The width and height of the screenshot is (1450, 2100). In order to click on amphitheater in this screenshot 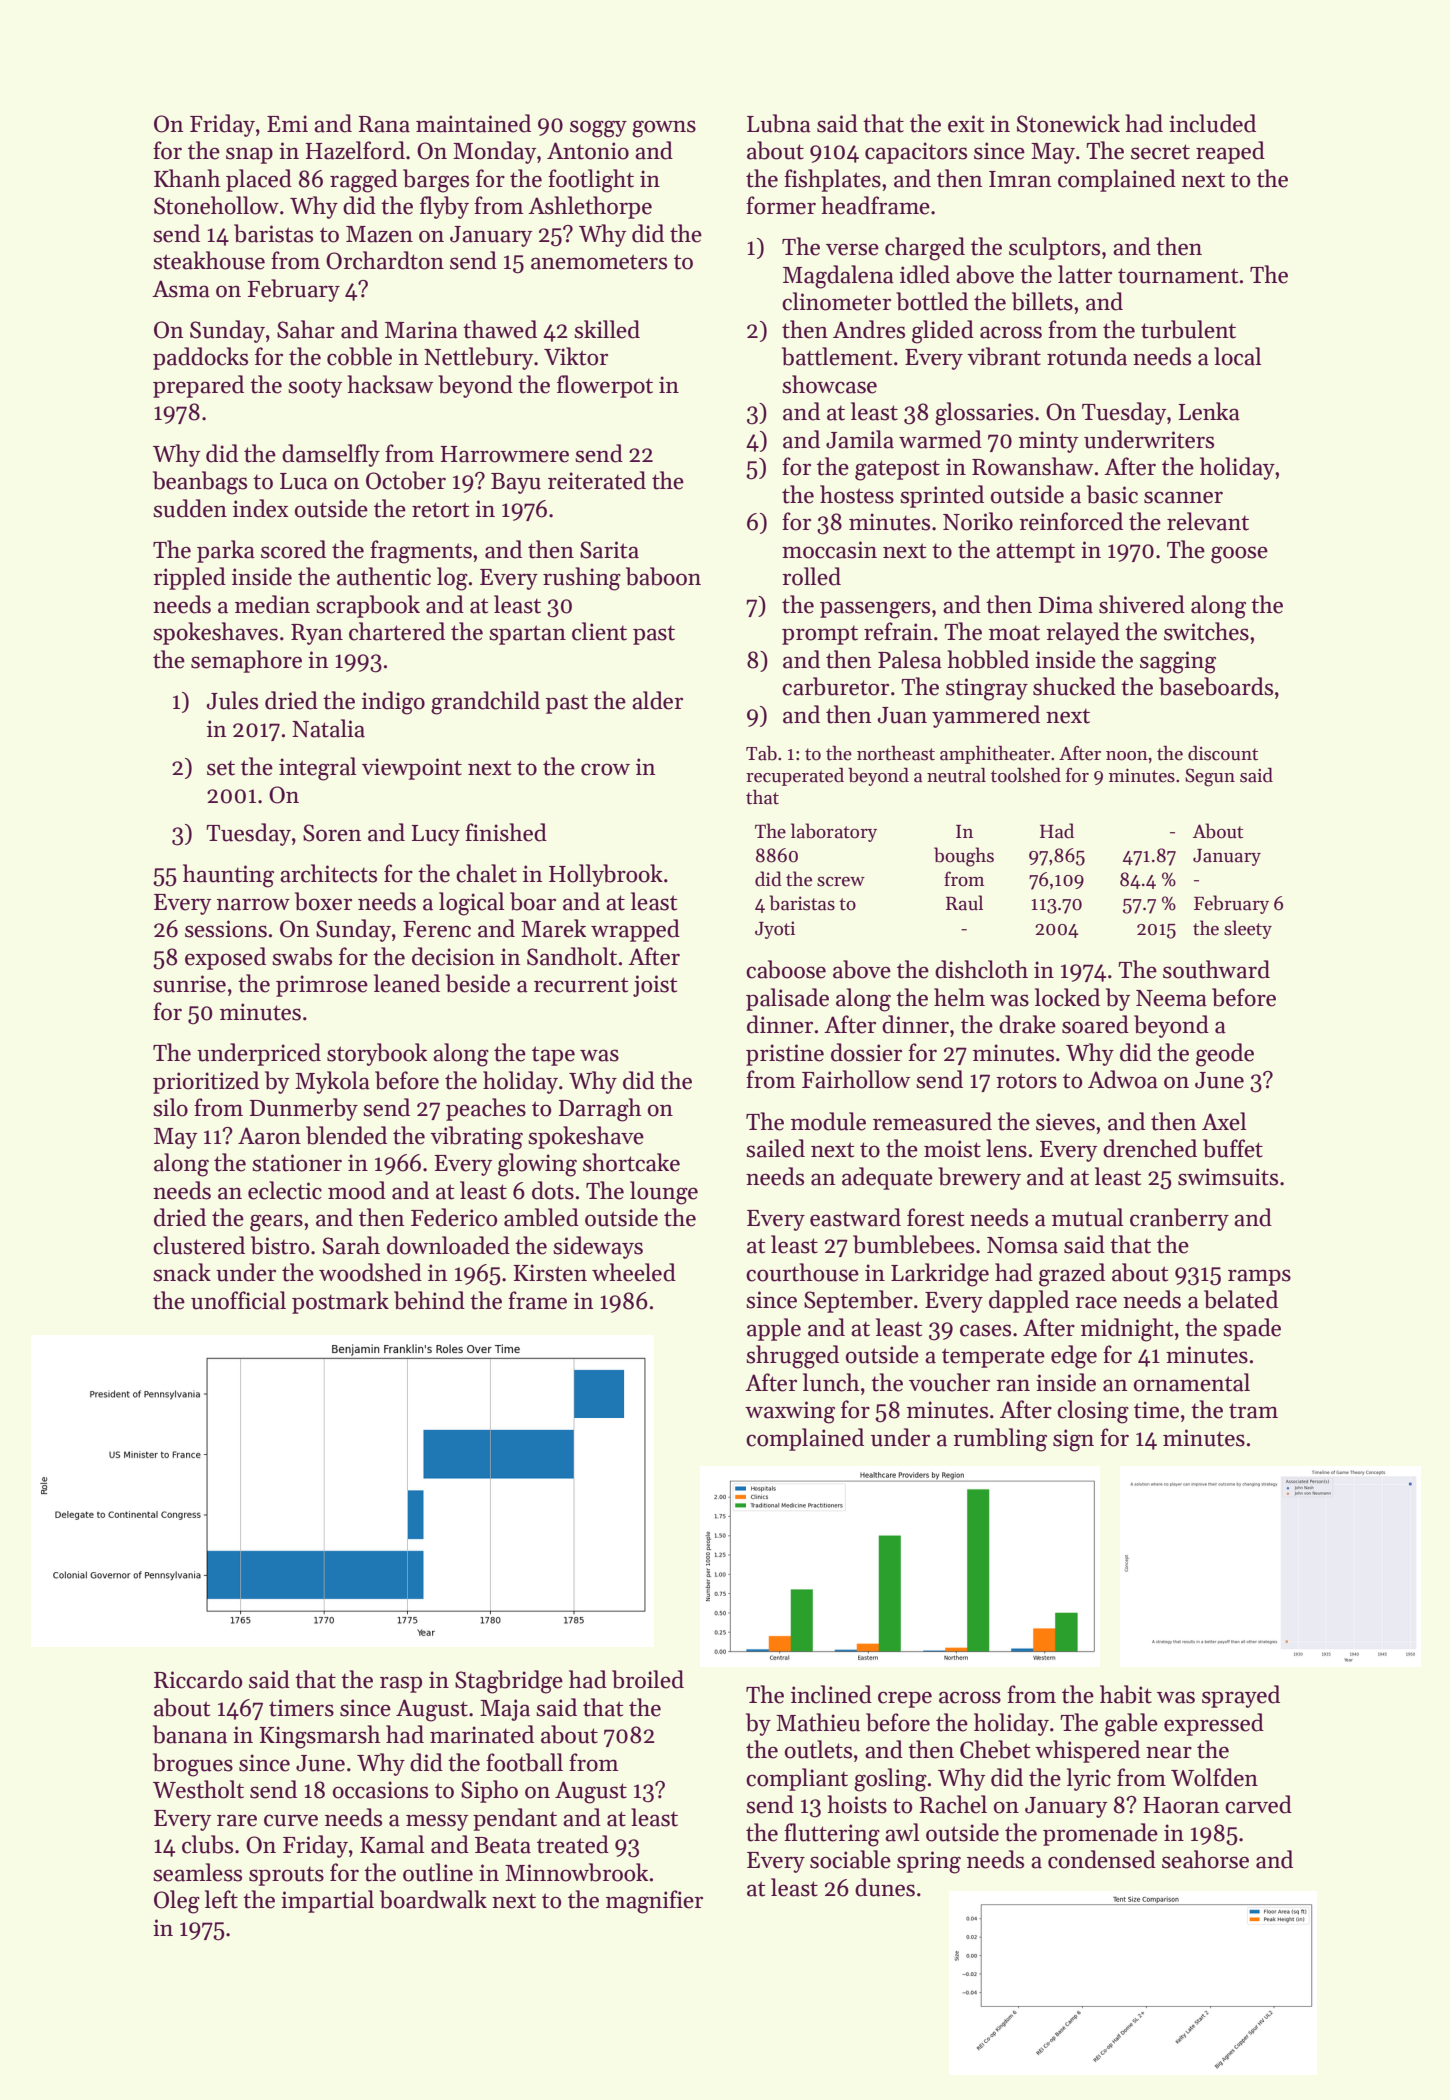, I will do `click(995, 755)`.
